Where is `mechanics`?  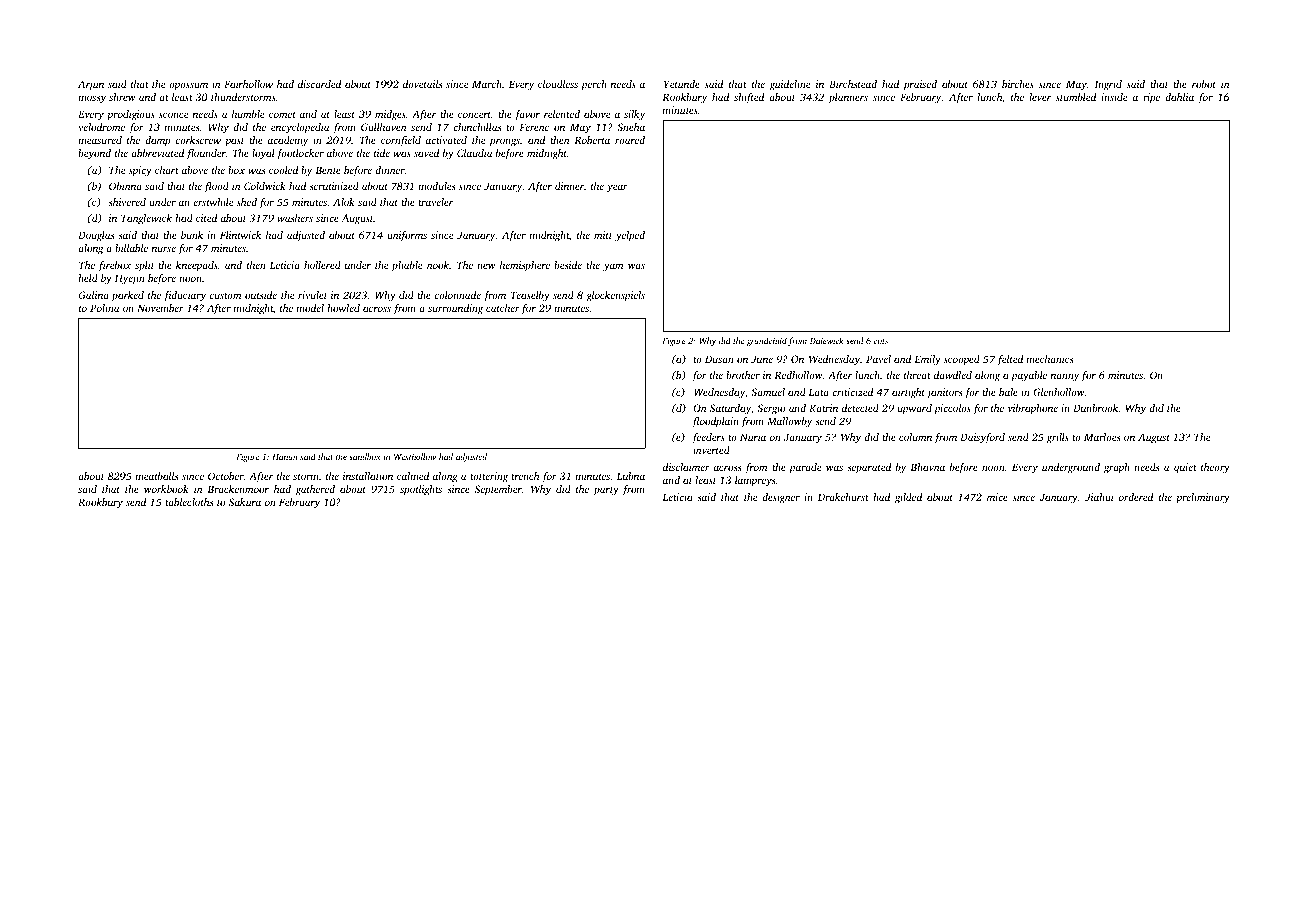 mechanics is located at coordinates (1050, 359).
